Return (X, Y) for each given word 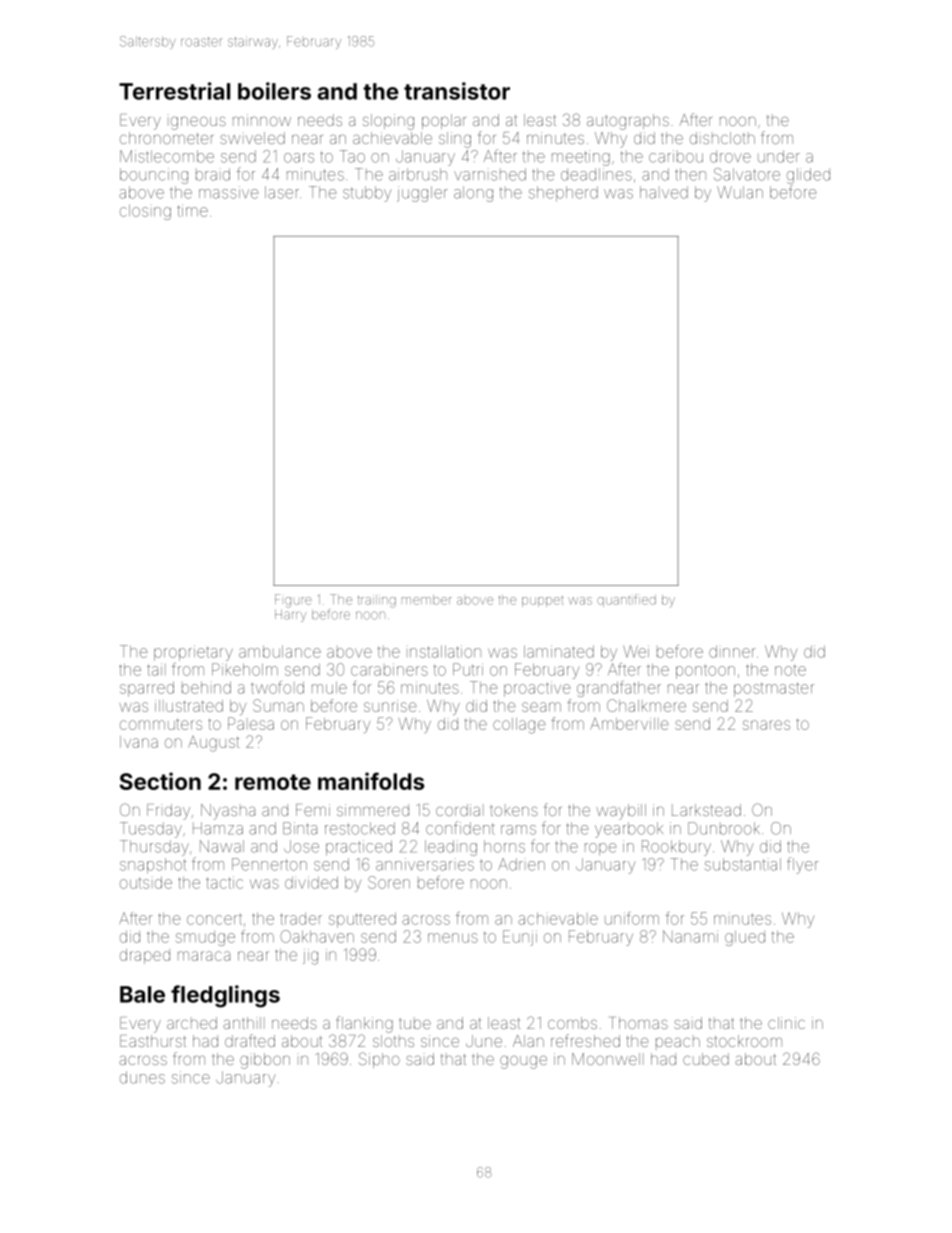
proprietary (193, 653)
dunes (142, 1077)
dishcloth (722, 138)
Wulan (740, 192)
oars (299, 158)
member (427, 600)
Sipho (379, 1060)
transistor (457, 91)
